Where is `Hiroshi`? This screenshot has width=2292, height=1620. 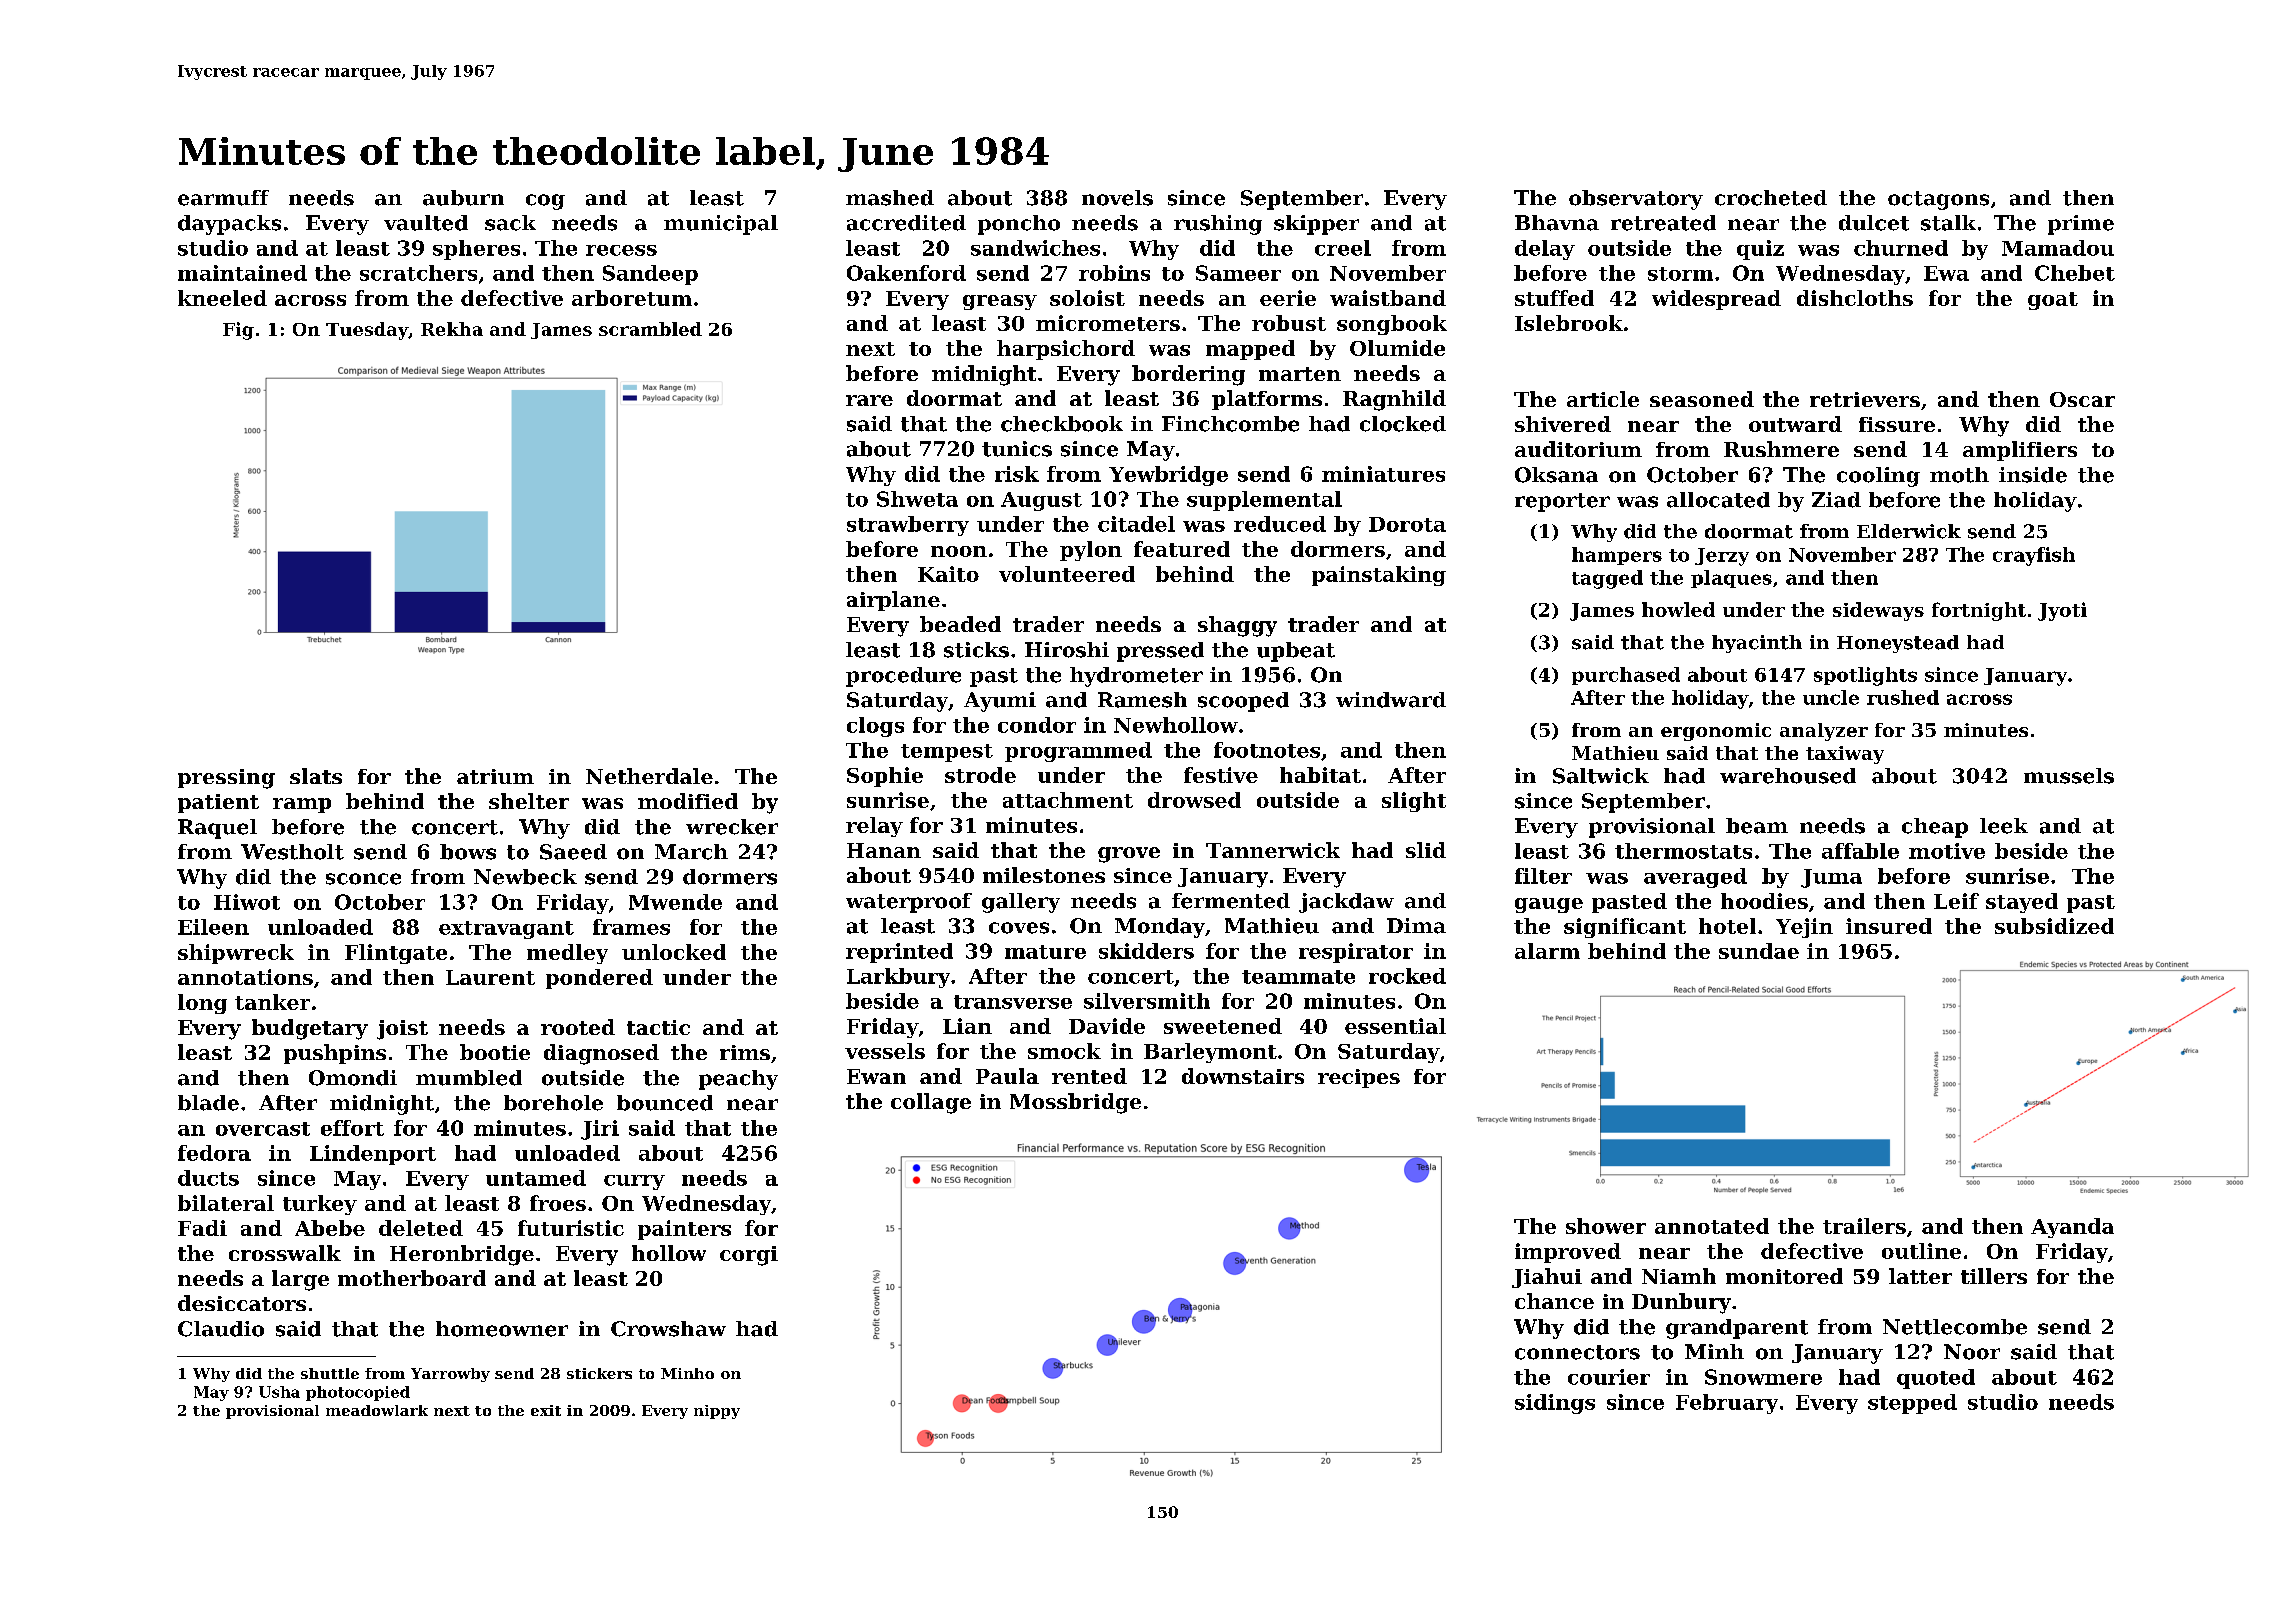
Hiroshi is located at coordinates (1067, 650).
